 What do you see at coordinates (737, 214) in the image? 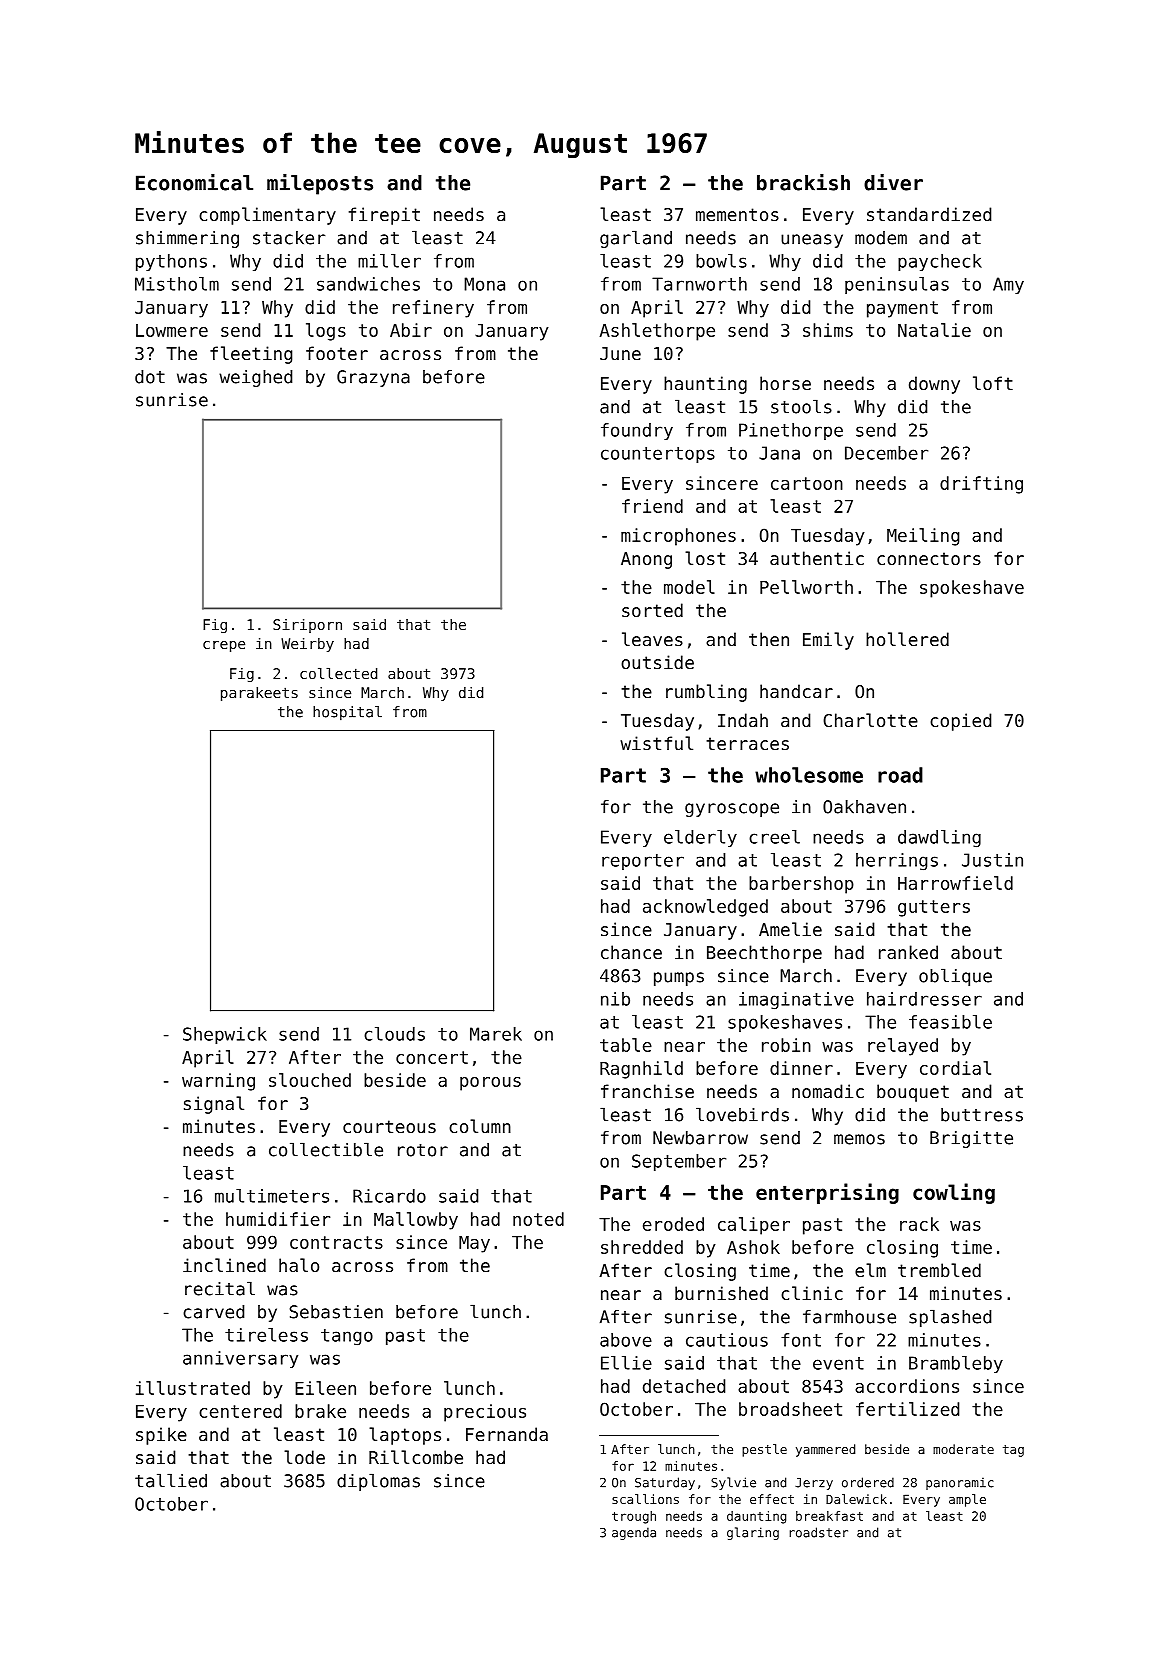
I see `mementos` at bounding box center [737, 214].
